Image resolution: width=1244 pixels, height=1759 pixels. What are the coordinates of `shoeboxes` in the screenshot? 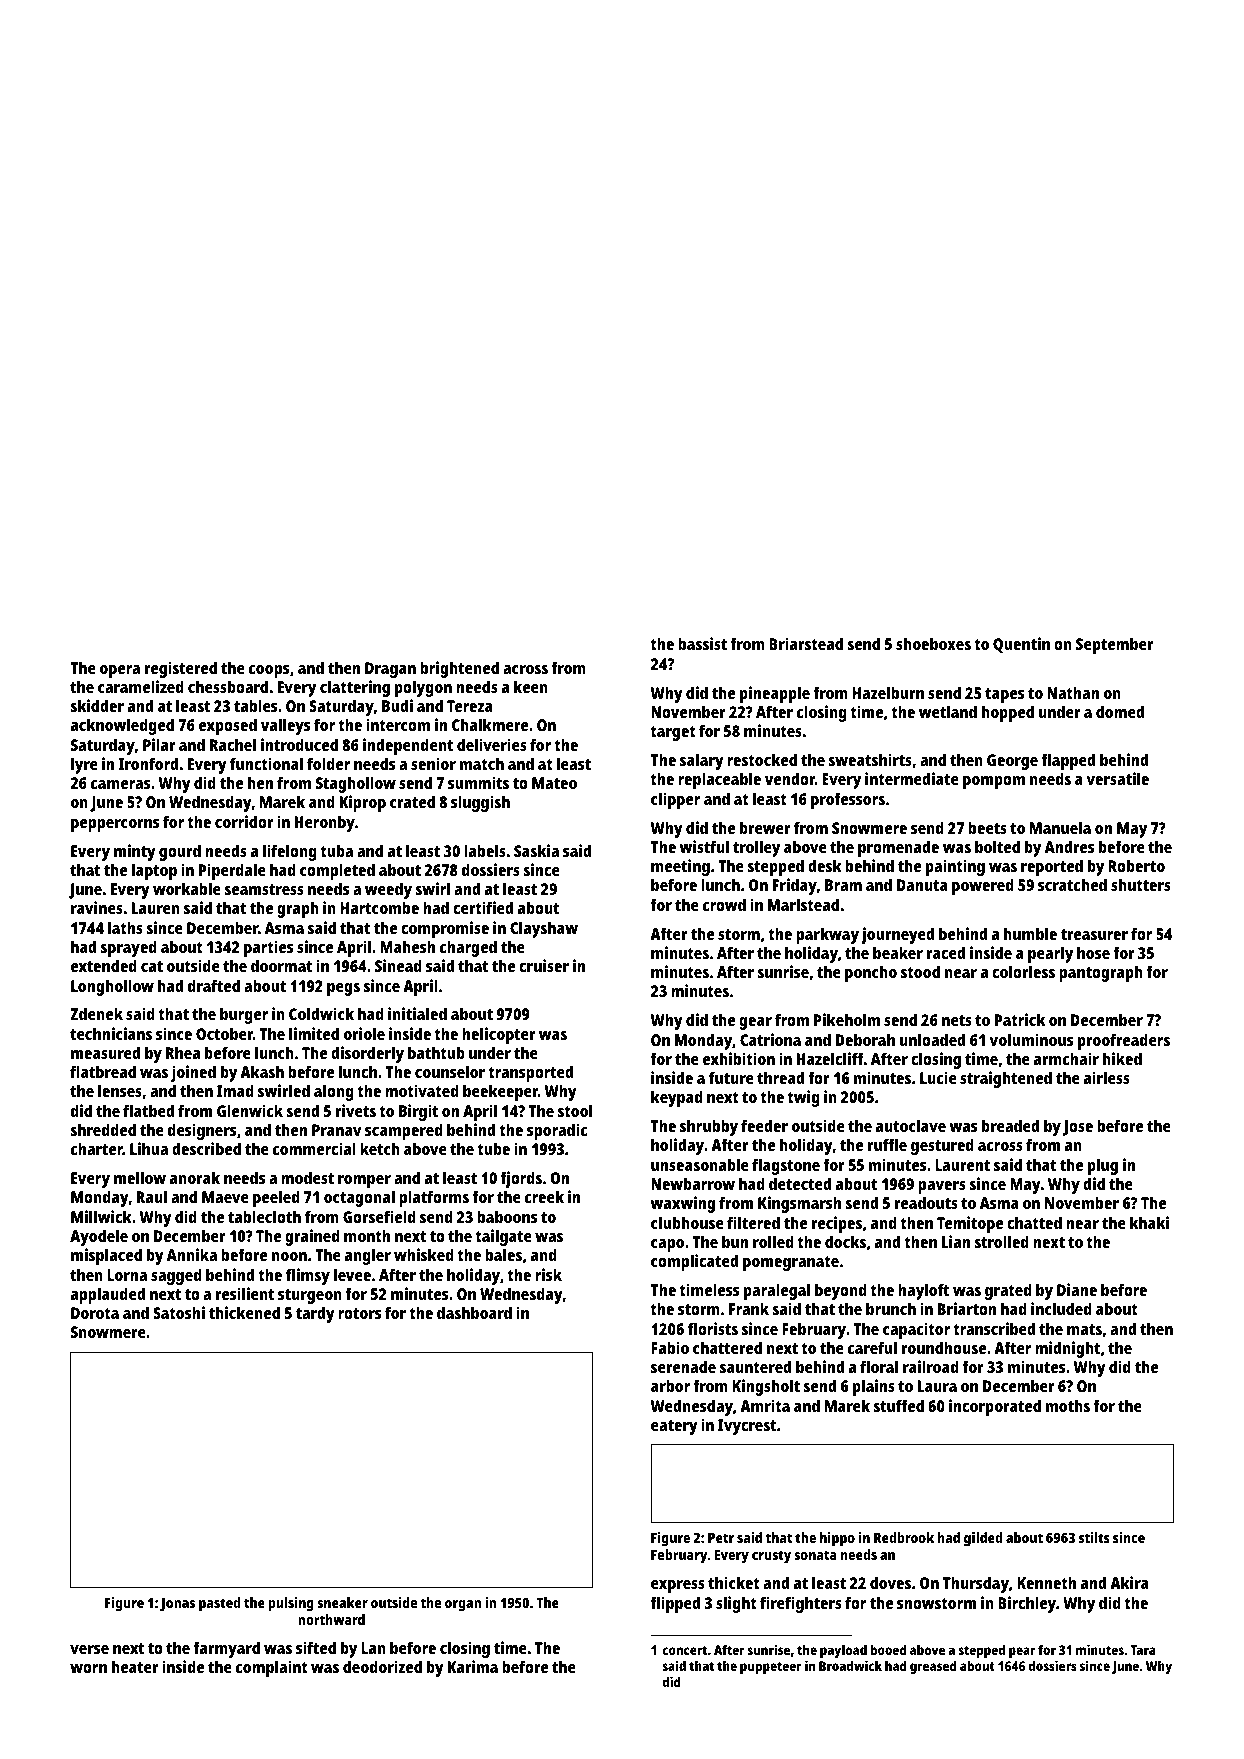 It's located at (933, 643).
